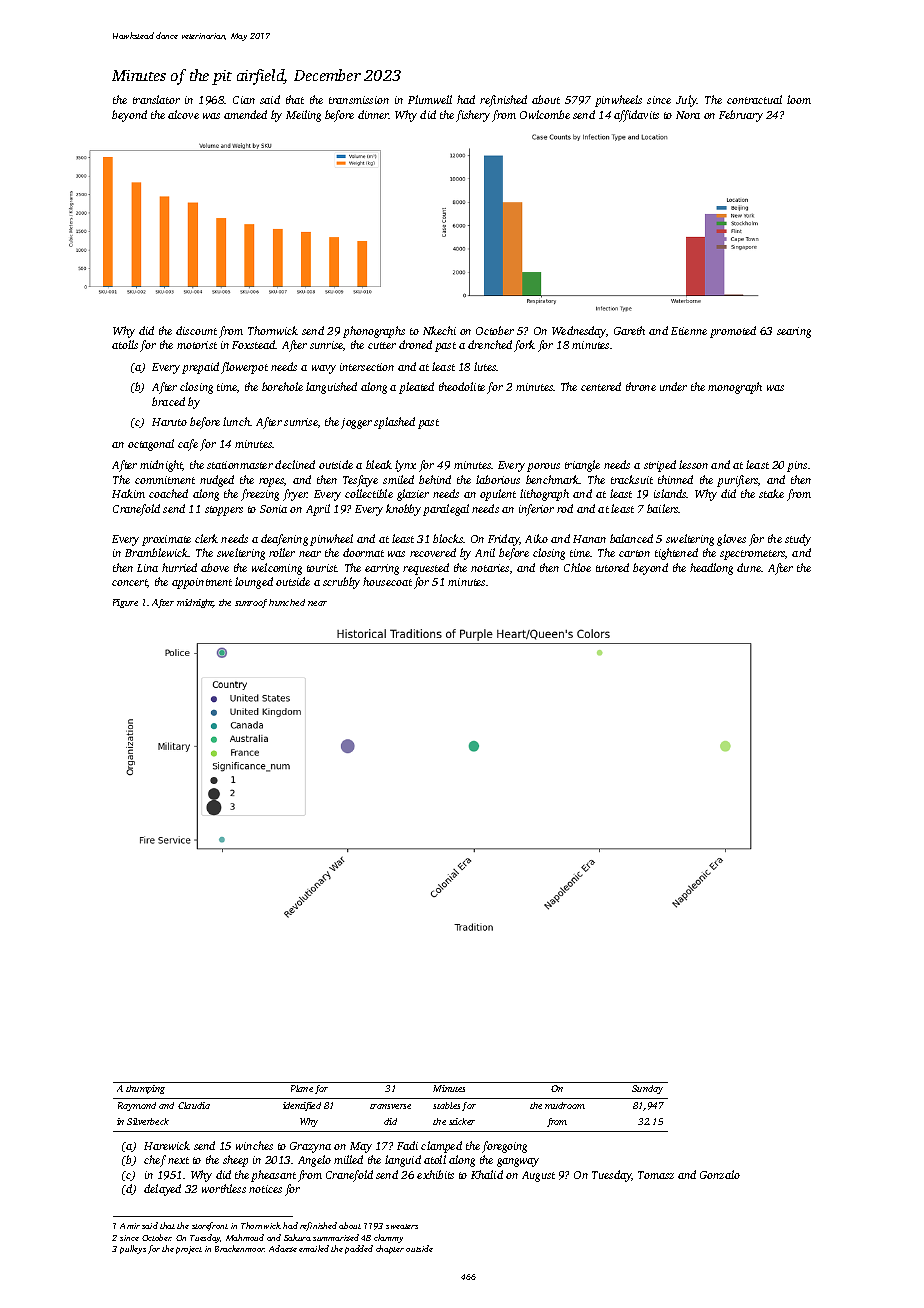 This screenshot has height=1308, width=924. I want to click on pulleys, so click(133, 1249).
